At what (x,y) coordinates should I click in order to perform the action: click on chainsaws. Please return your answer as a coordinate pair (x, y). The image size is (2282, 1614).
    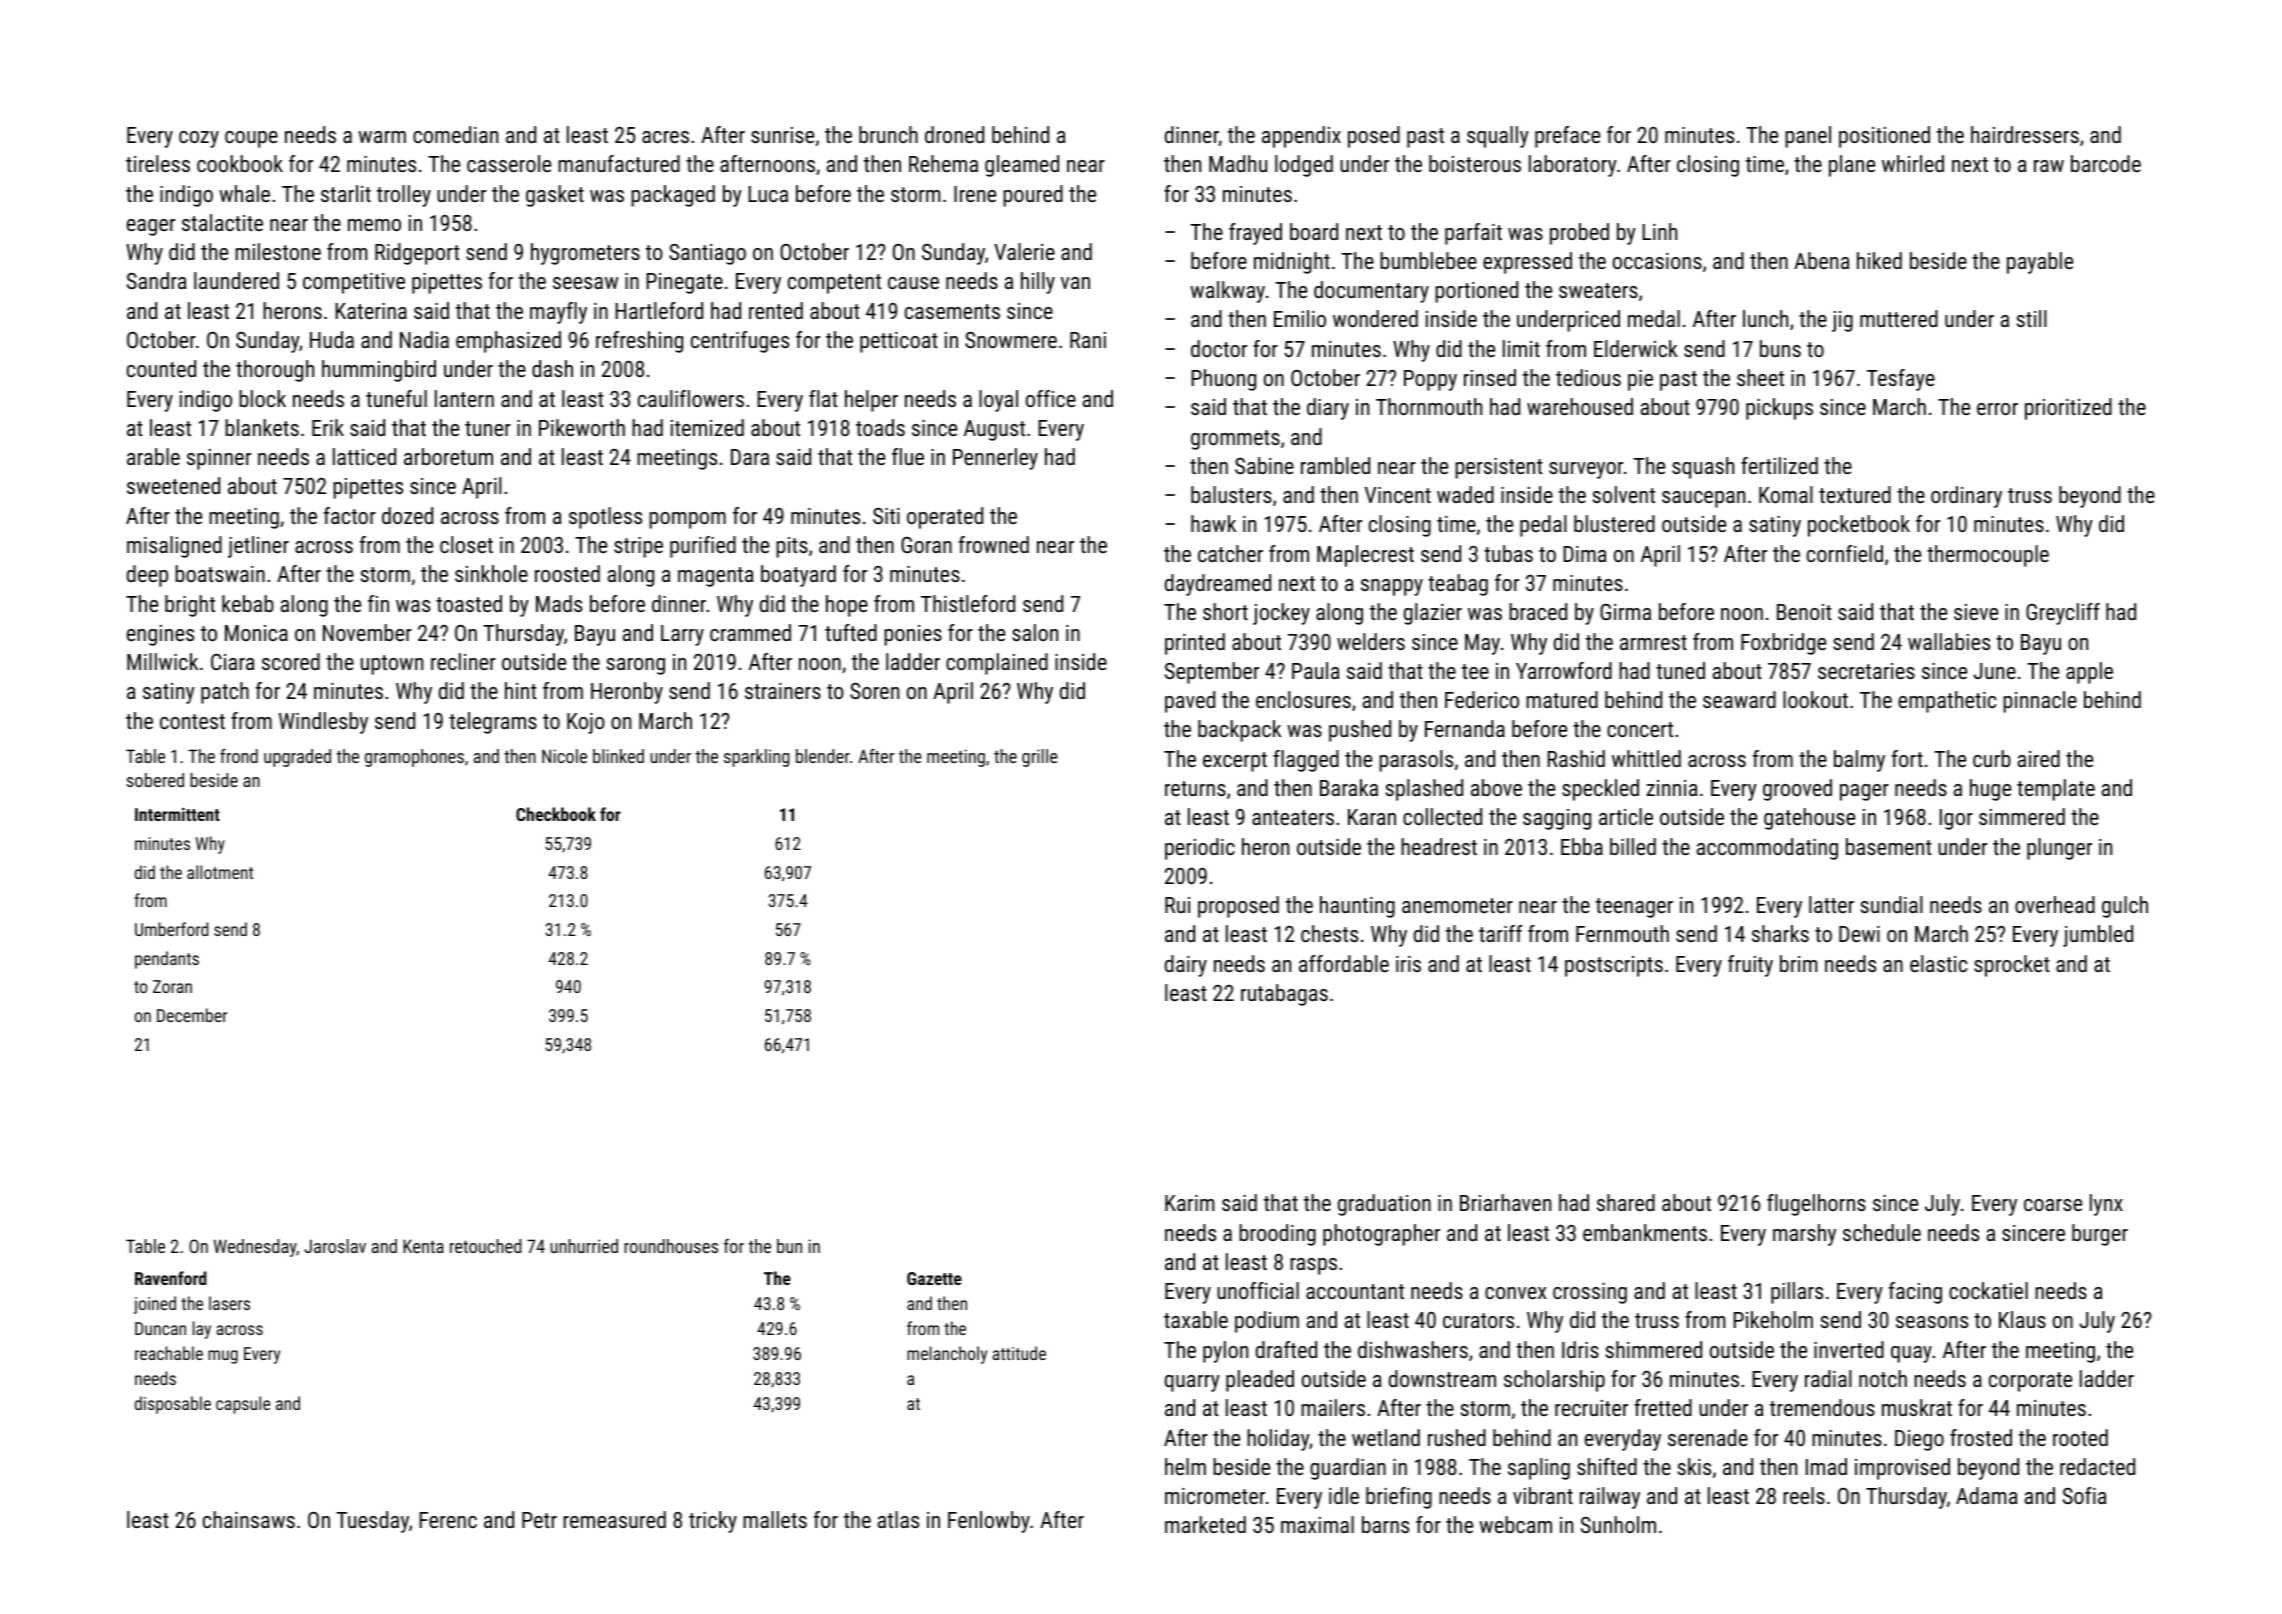
    Looking at the image, I should click on (249, 1519).
